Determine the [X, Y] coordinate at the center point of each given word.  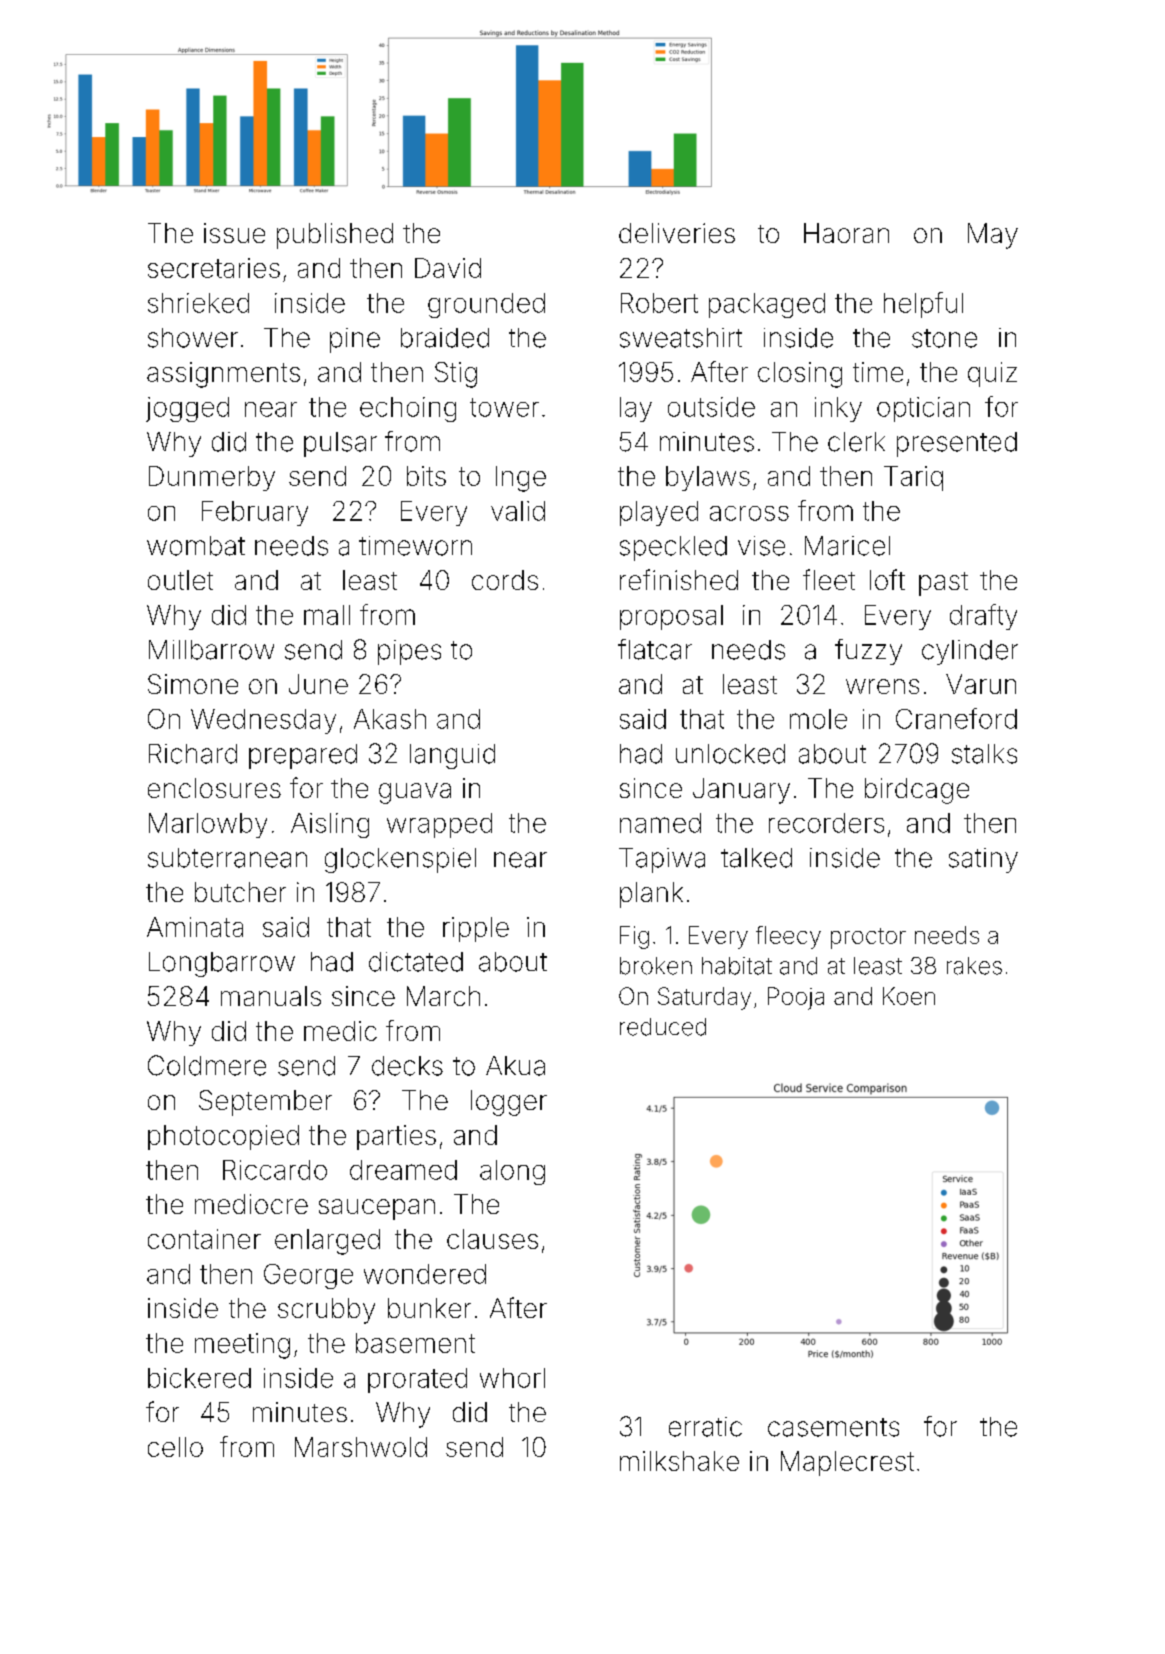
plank [651, 895]
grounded [486, 305]
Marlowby [208, 825]
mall [327, 615]
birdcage [917, 791]
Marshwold [361, 1447]
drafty [983, 617]
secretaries [214, 268]
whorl [512, 1378]
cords [505, 580]
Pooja [796, 998]
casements [833, 1427]
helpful [923, 305]
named [660, 823]
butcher [240, 892]
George [308, 1276]
